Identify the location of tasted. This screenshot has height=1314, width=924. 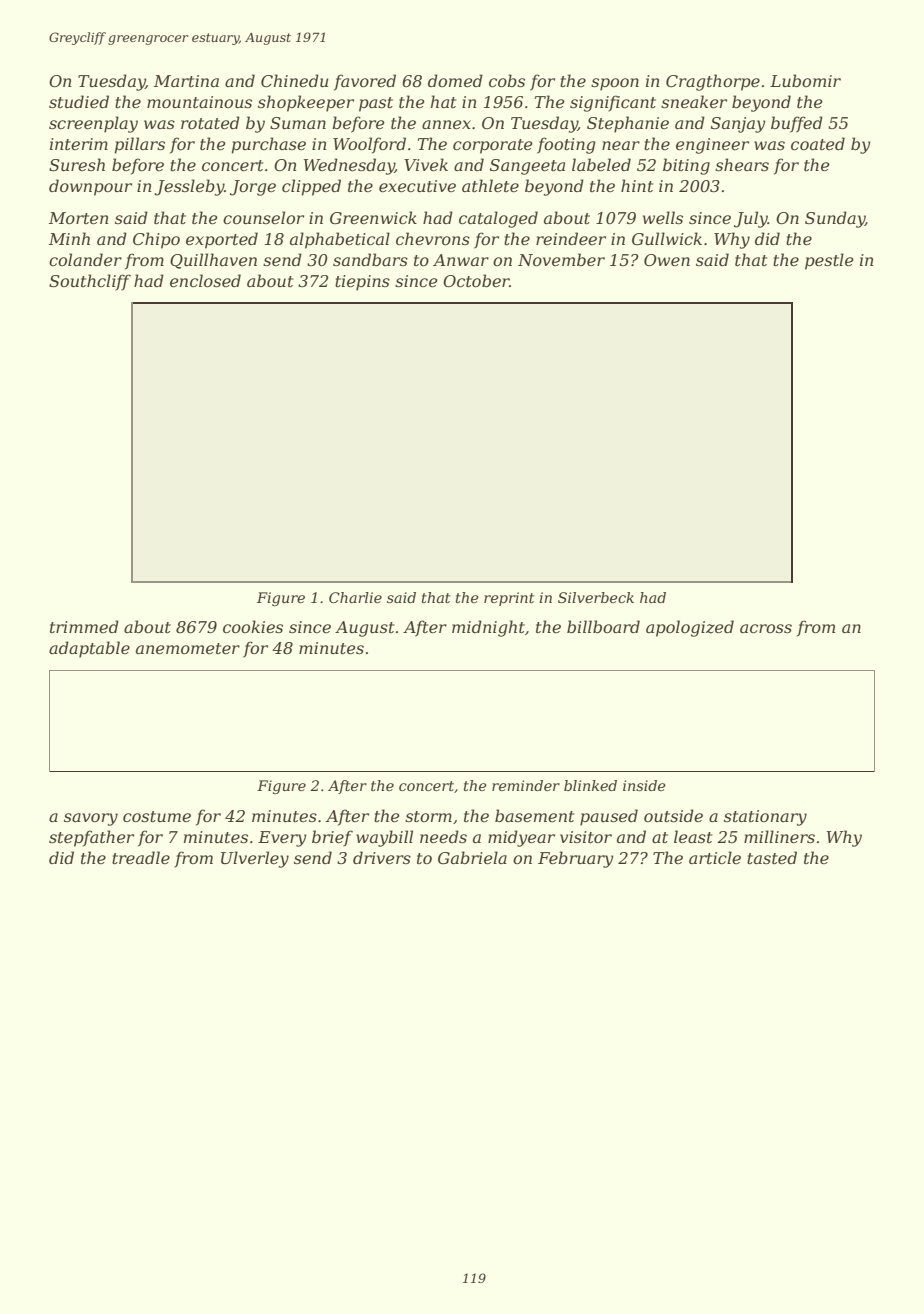
(772, 857).
